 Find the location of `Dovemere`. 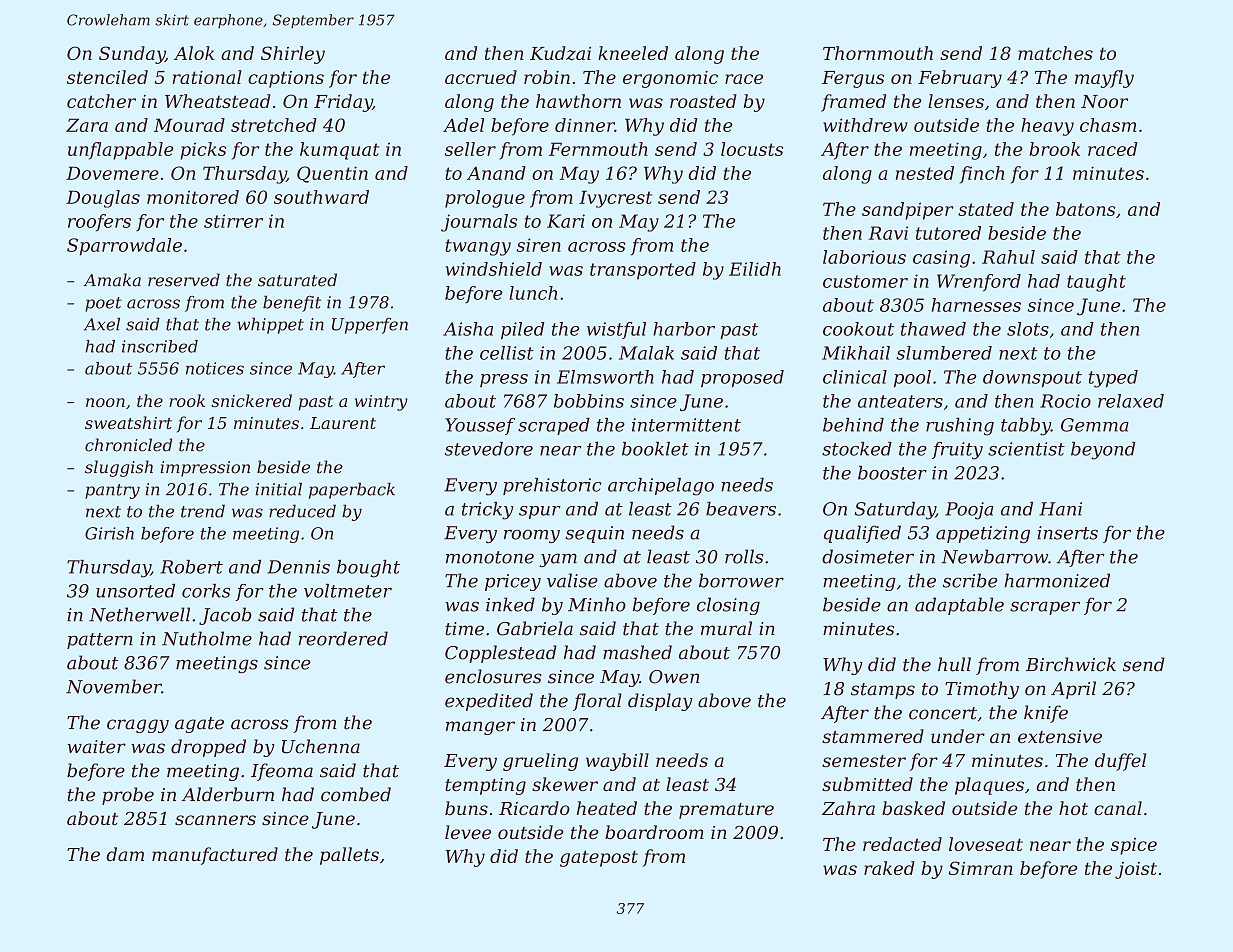

Dovemere is located at coordinates (112, 173).
